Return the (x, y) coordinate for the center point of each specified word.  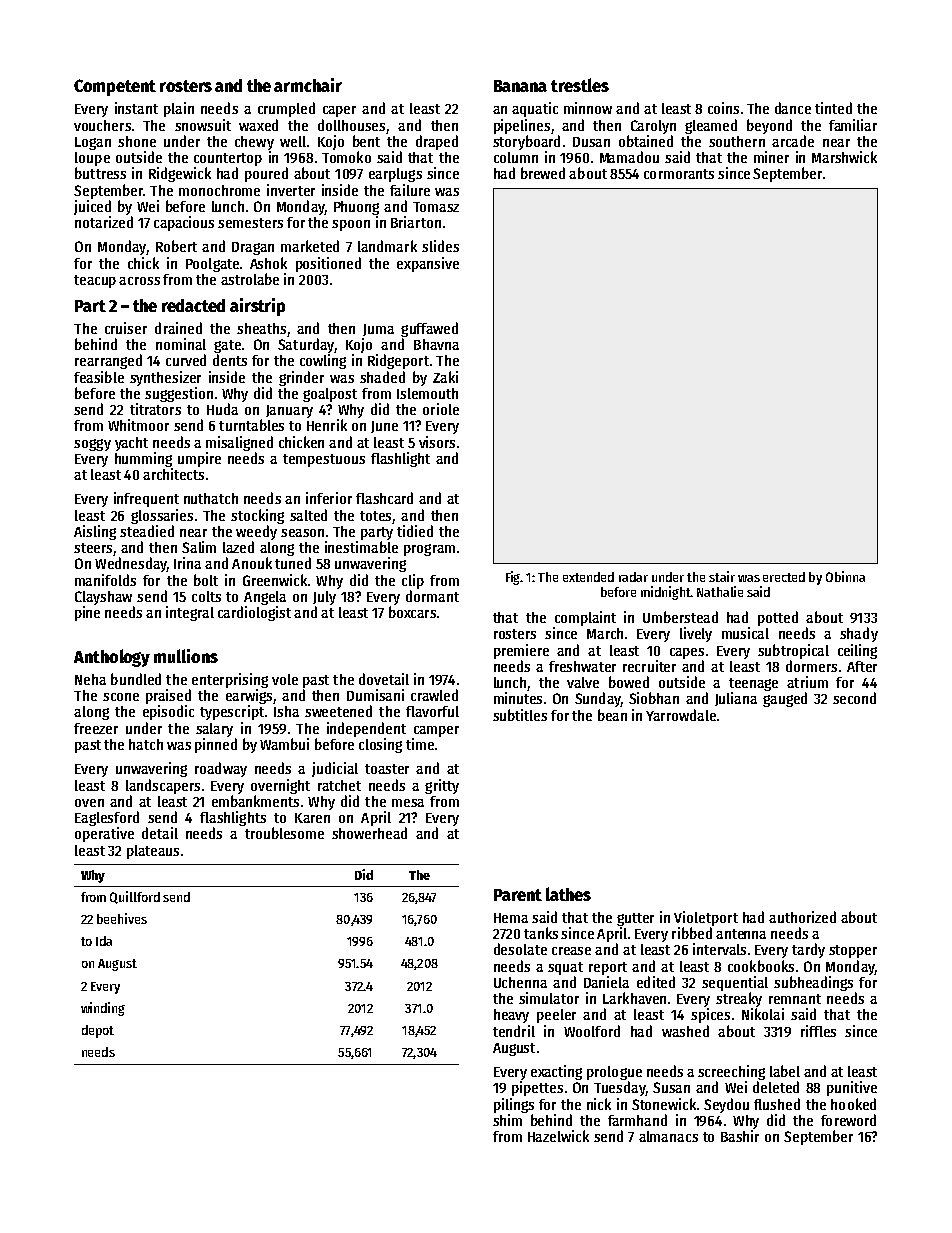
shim (507, 1120)
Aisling (95, 532)
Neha (90, 679)
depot (98, 1031)
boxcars (412, 612)
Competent (115, 87)
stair (722, 576)
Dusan (591, 142)
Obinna (845, 576)
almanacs (668, 1136)
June (384, 427)
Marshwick (844, 157)
